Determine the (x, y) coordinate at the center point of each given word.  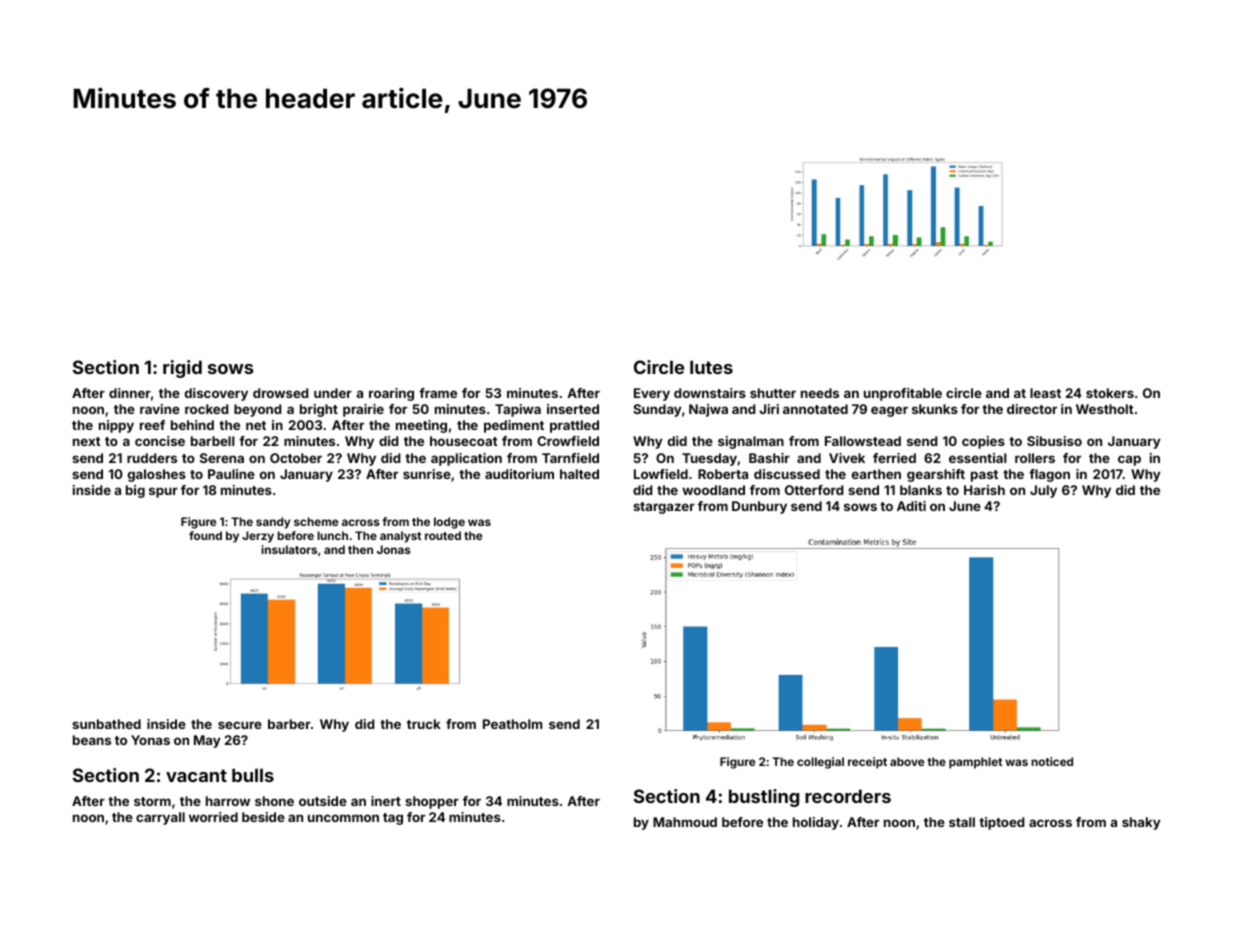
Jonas (394, 549)
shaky (1141, 823)
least (1045, 393)
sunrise (427, 474)
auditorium (519, 474)
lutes (711, 367)
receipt (867, 763)
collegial (820, 763)
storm (152, 801)
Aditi (911, 506)
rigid (182, 369)
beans (92, 740)
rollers (1035, 458)
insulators (289, 549)
